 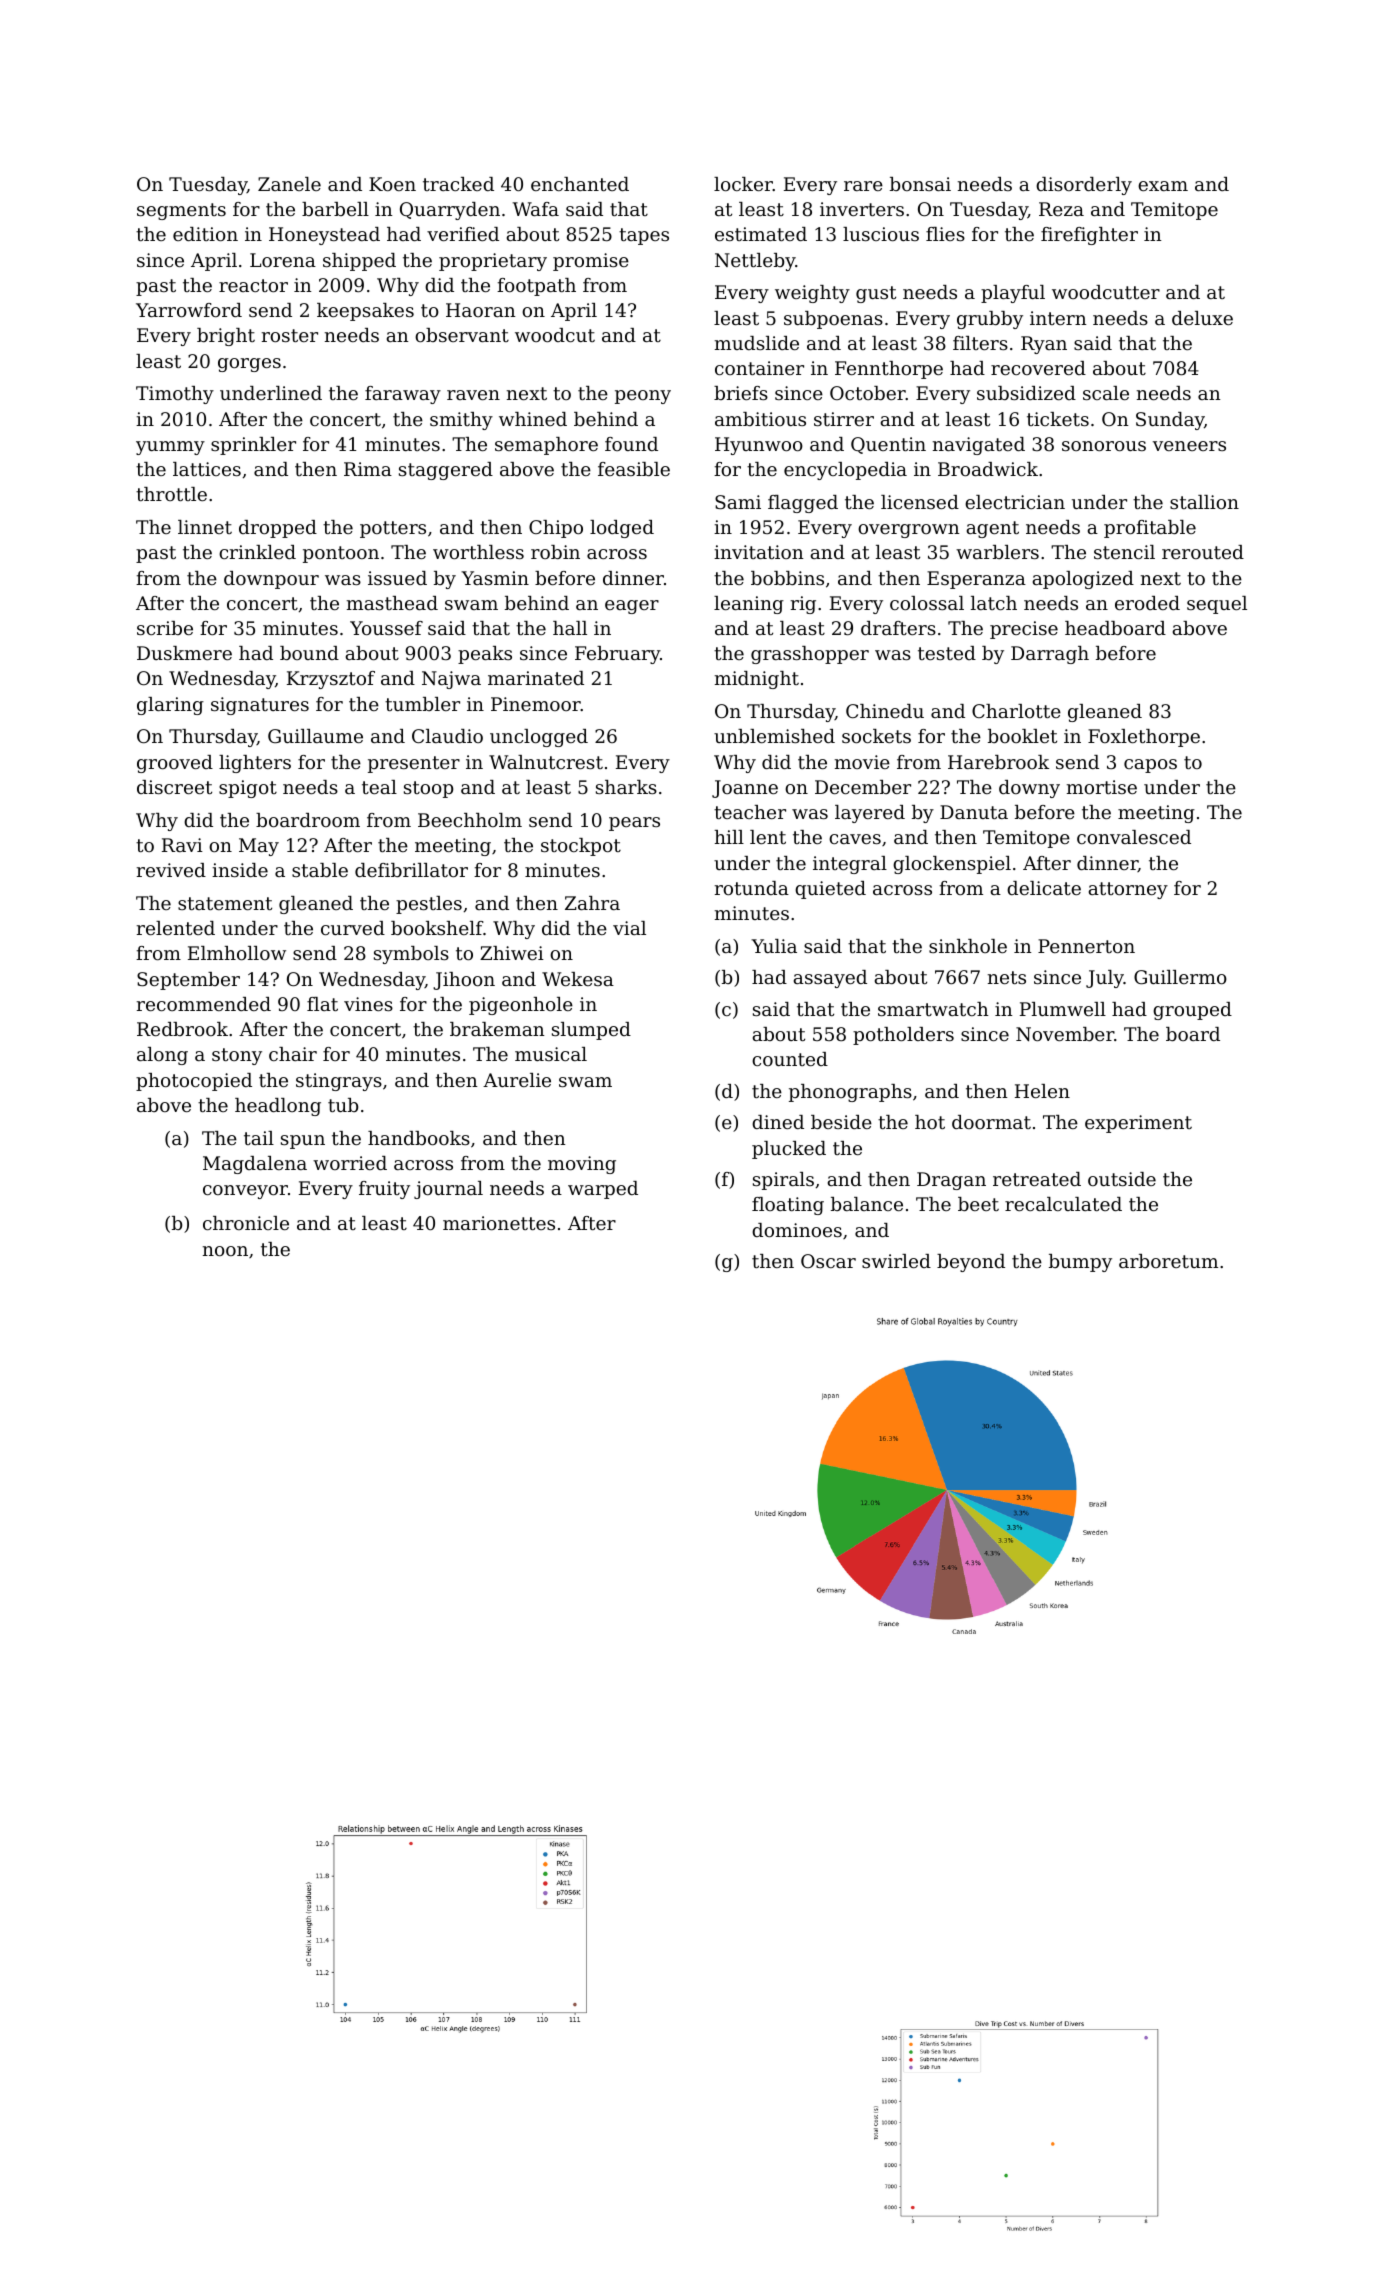 I want to click on Oscar, so click(x=828, y=1261).
